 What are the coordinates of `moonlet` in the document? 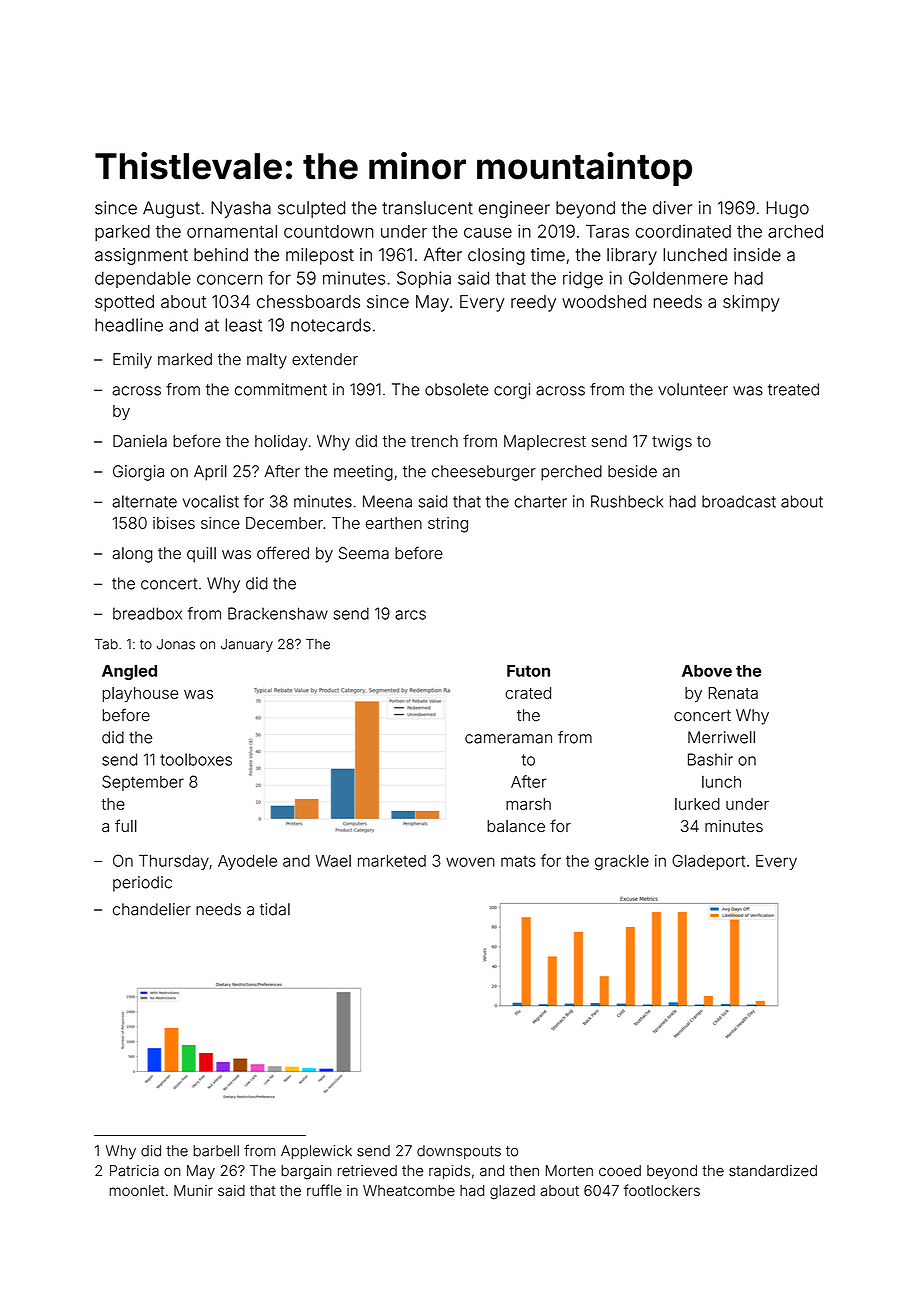 It's located at (137, 1190).
